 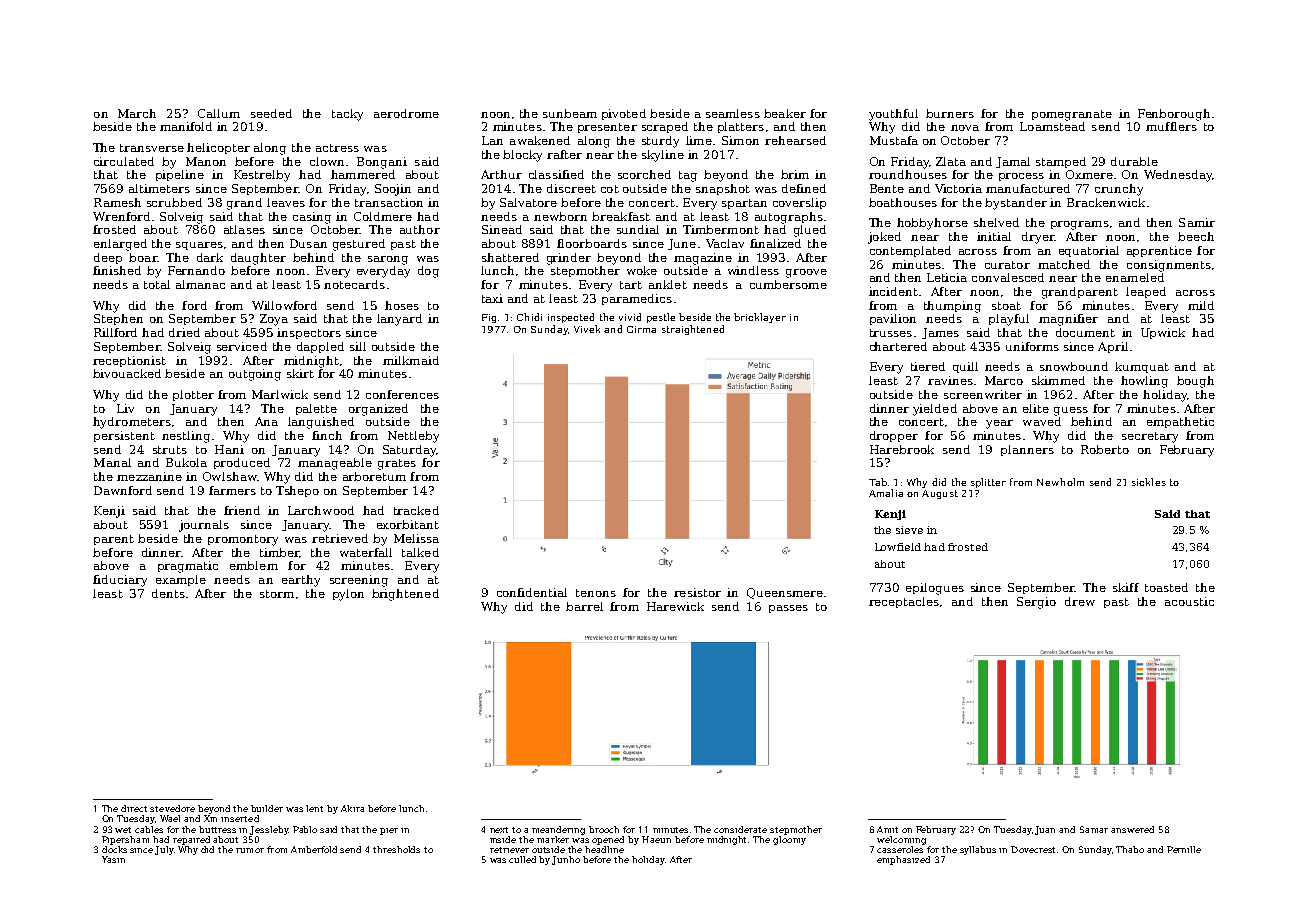 I want to click on burners, so click(x=950, y=113).
